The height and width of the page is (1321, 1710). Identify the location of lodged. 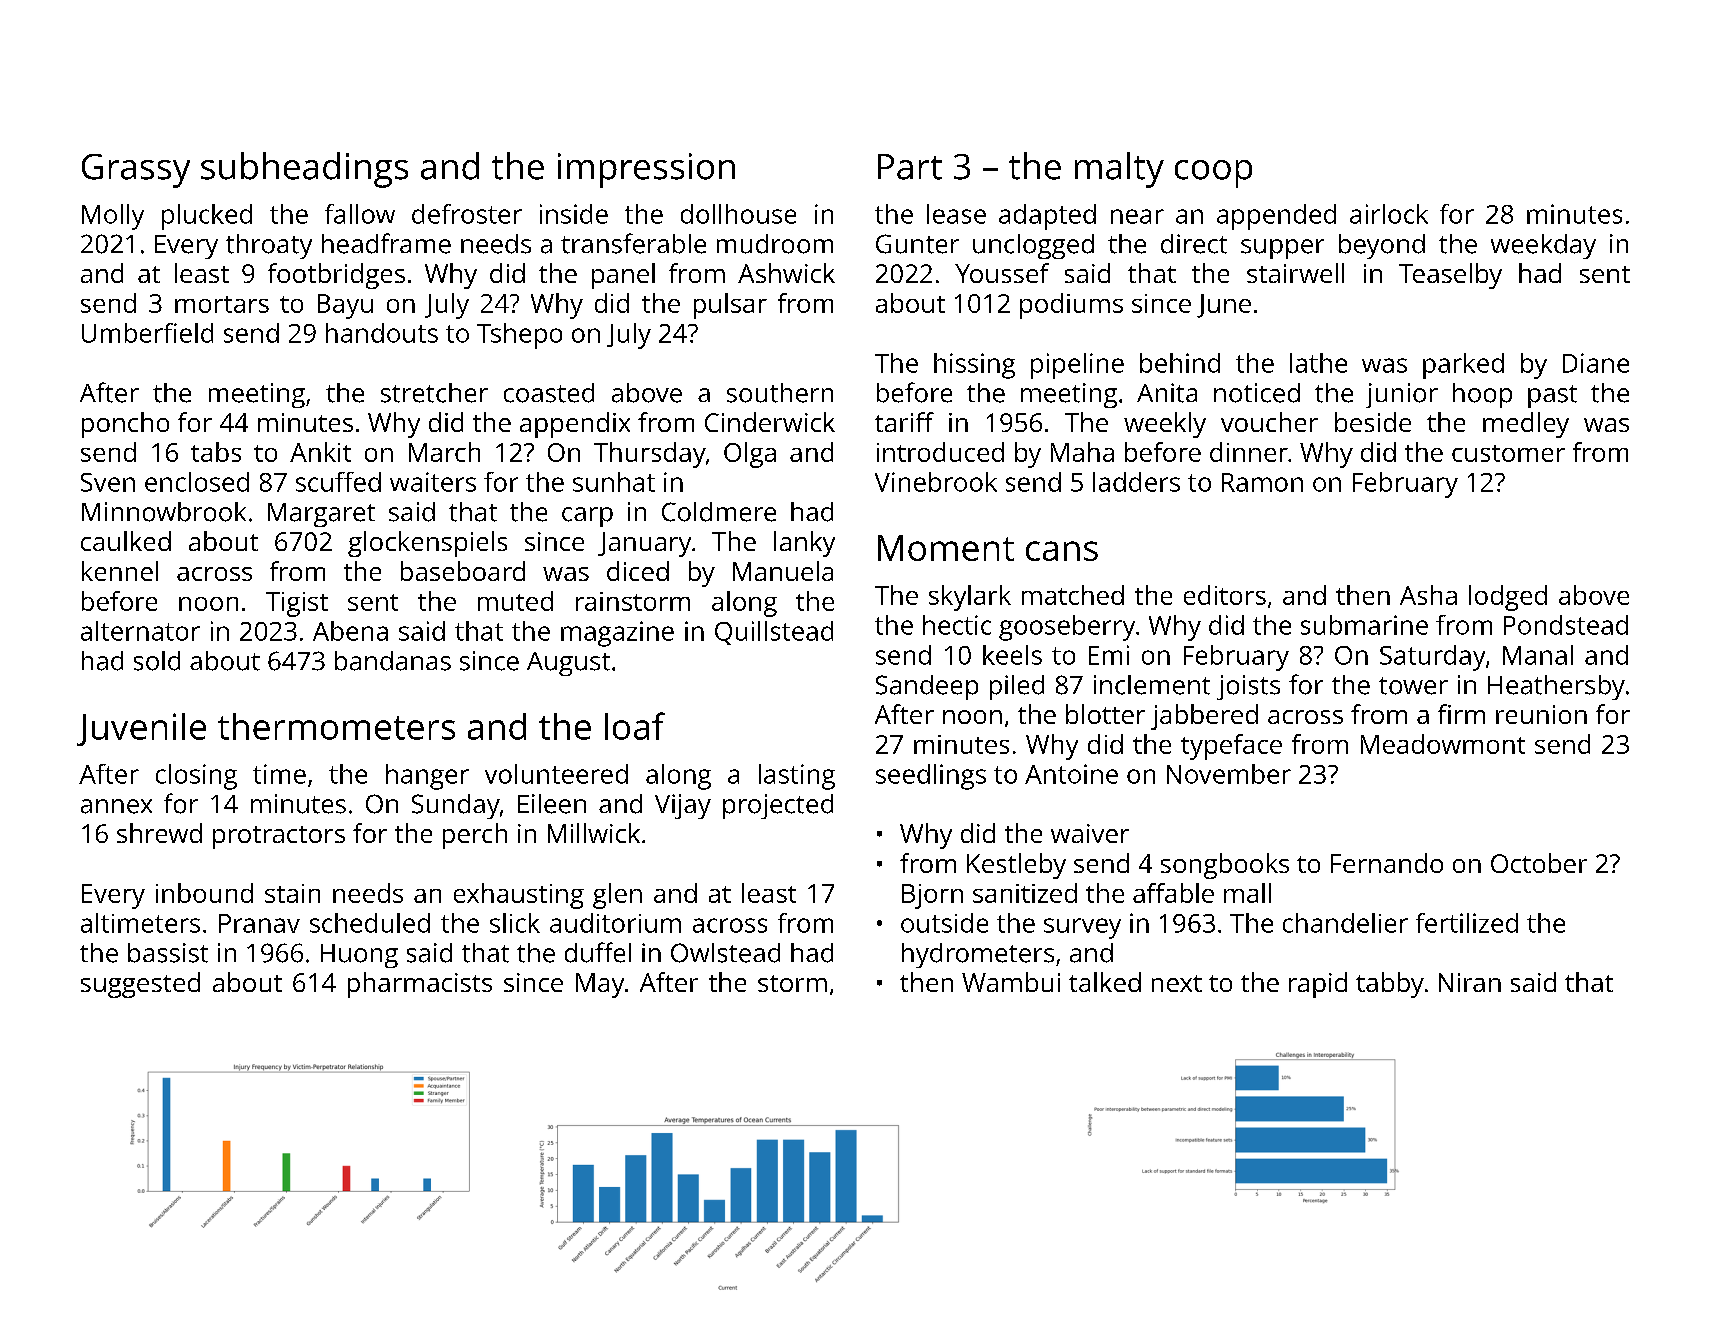
(1508, 598).
